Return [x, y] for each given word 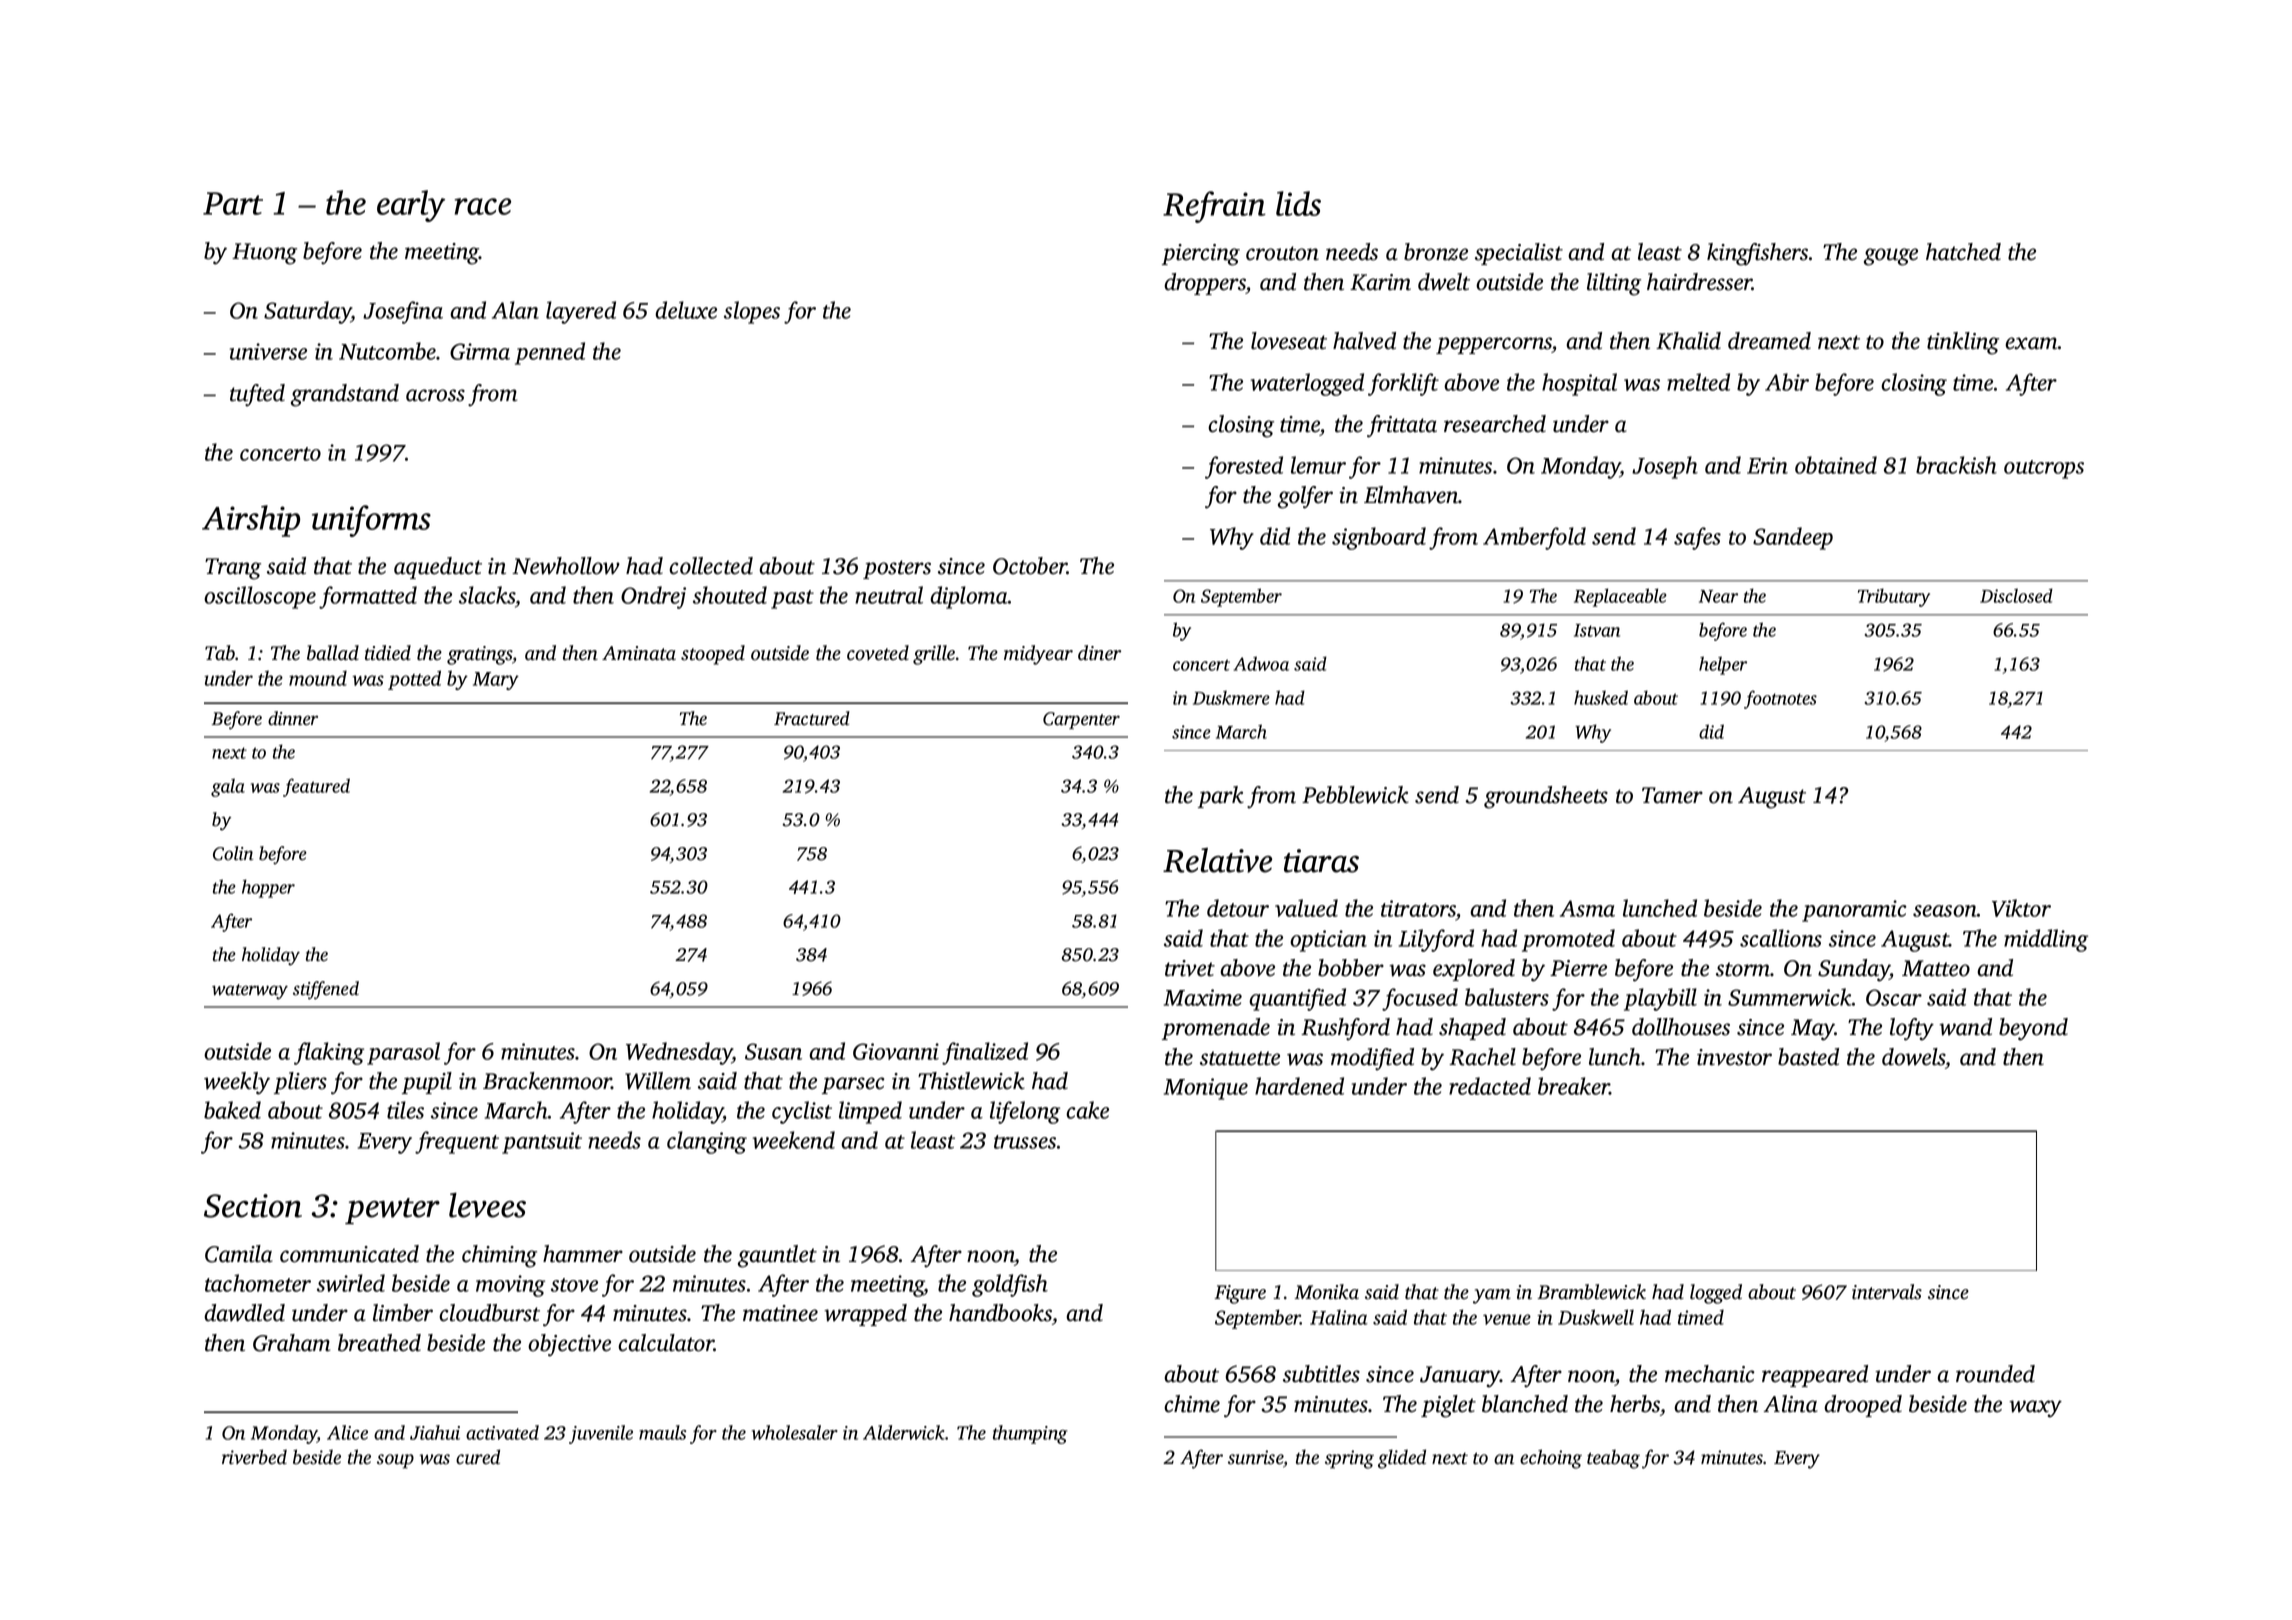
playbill [1660, 999]
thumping [1030, 1434]
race [483, 206]
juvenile [601, 1434]
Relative [1217, 860]
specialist [1519, 254]
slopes [752, 312]
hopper [268, 888]
